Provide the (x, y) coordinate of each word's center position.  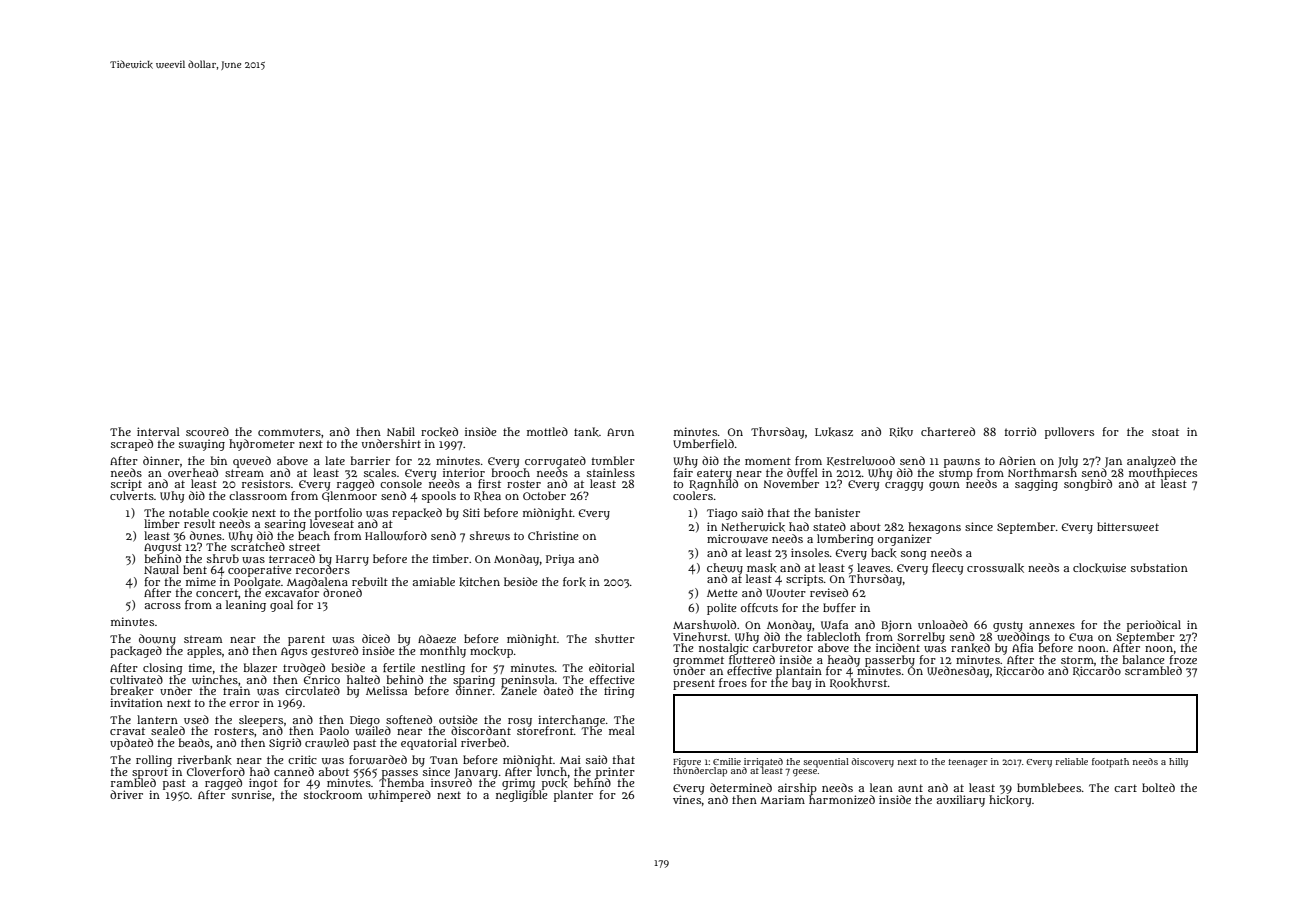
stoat (1165, 432)
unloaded (943, 624)
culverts (132, 495)
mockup (491, 652)
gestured (334, 652)
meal (622, 730)
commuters (289, 432)
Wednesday (958, 672)
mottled (547, 431)
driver (126, 794)
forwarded (378, 760)
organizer (905, 540)
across (163, 606)
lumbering (845, 540)
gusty (1008, 626)
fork (574, 582)
